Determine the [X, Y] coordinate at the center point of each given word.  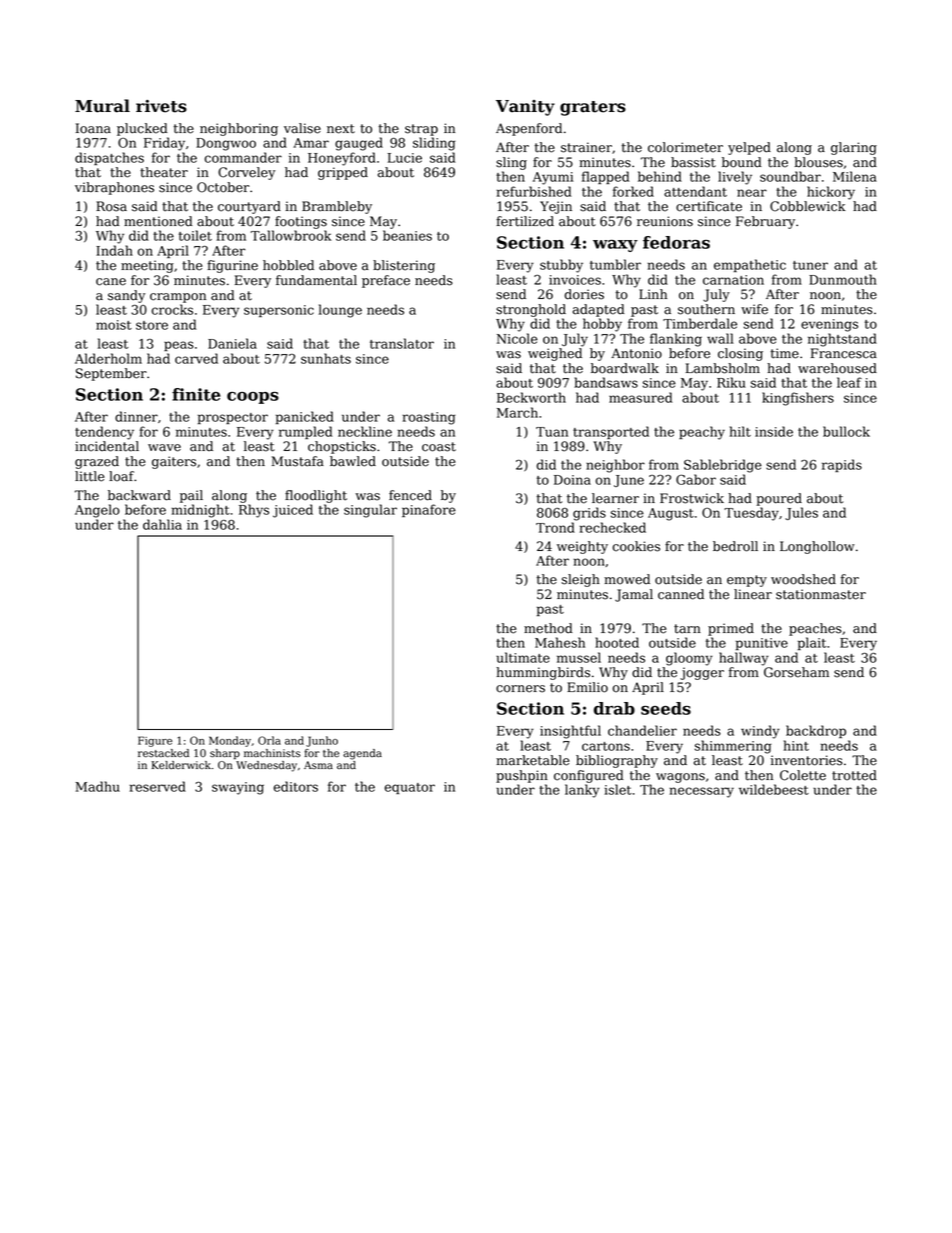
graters [593, 108]
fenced [410, 495]
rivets [161, 106]
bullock [846, 431]
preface [386, 281]
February [765, 222]
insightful [570, 732]
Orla [269, 740]
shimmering [733, 747]
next [341, 129]
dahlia [162, 524]
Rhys [254, 511]
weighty [582, 547]
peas [179, 346]
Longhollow [817, 547]
